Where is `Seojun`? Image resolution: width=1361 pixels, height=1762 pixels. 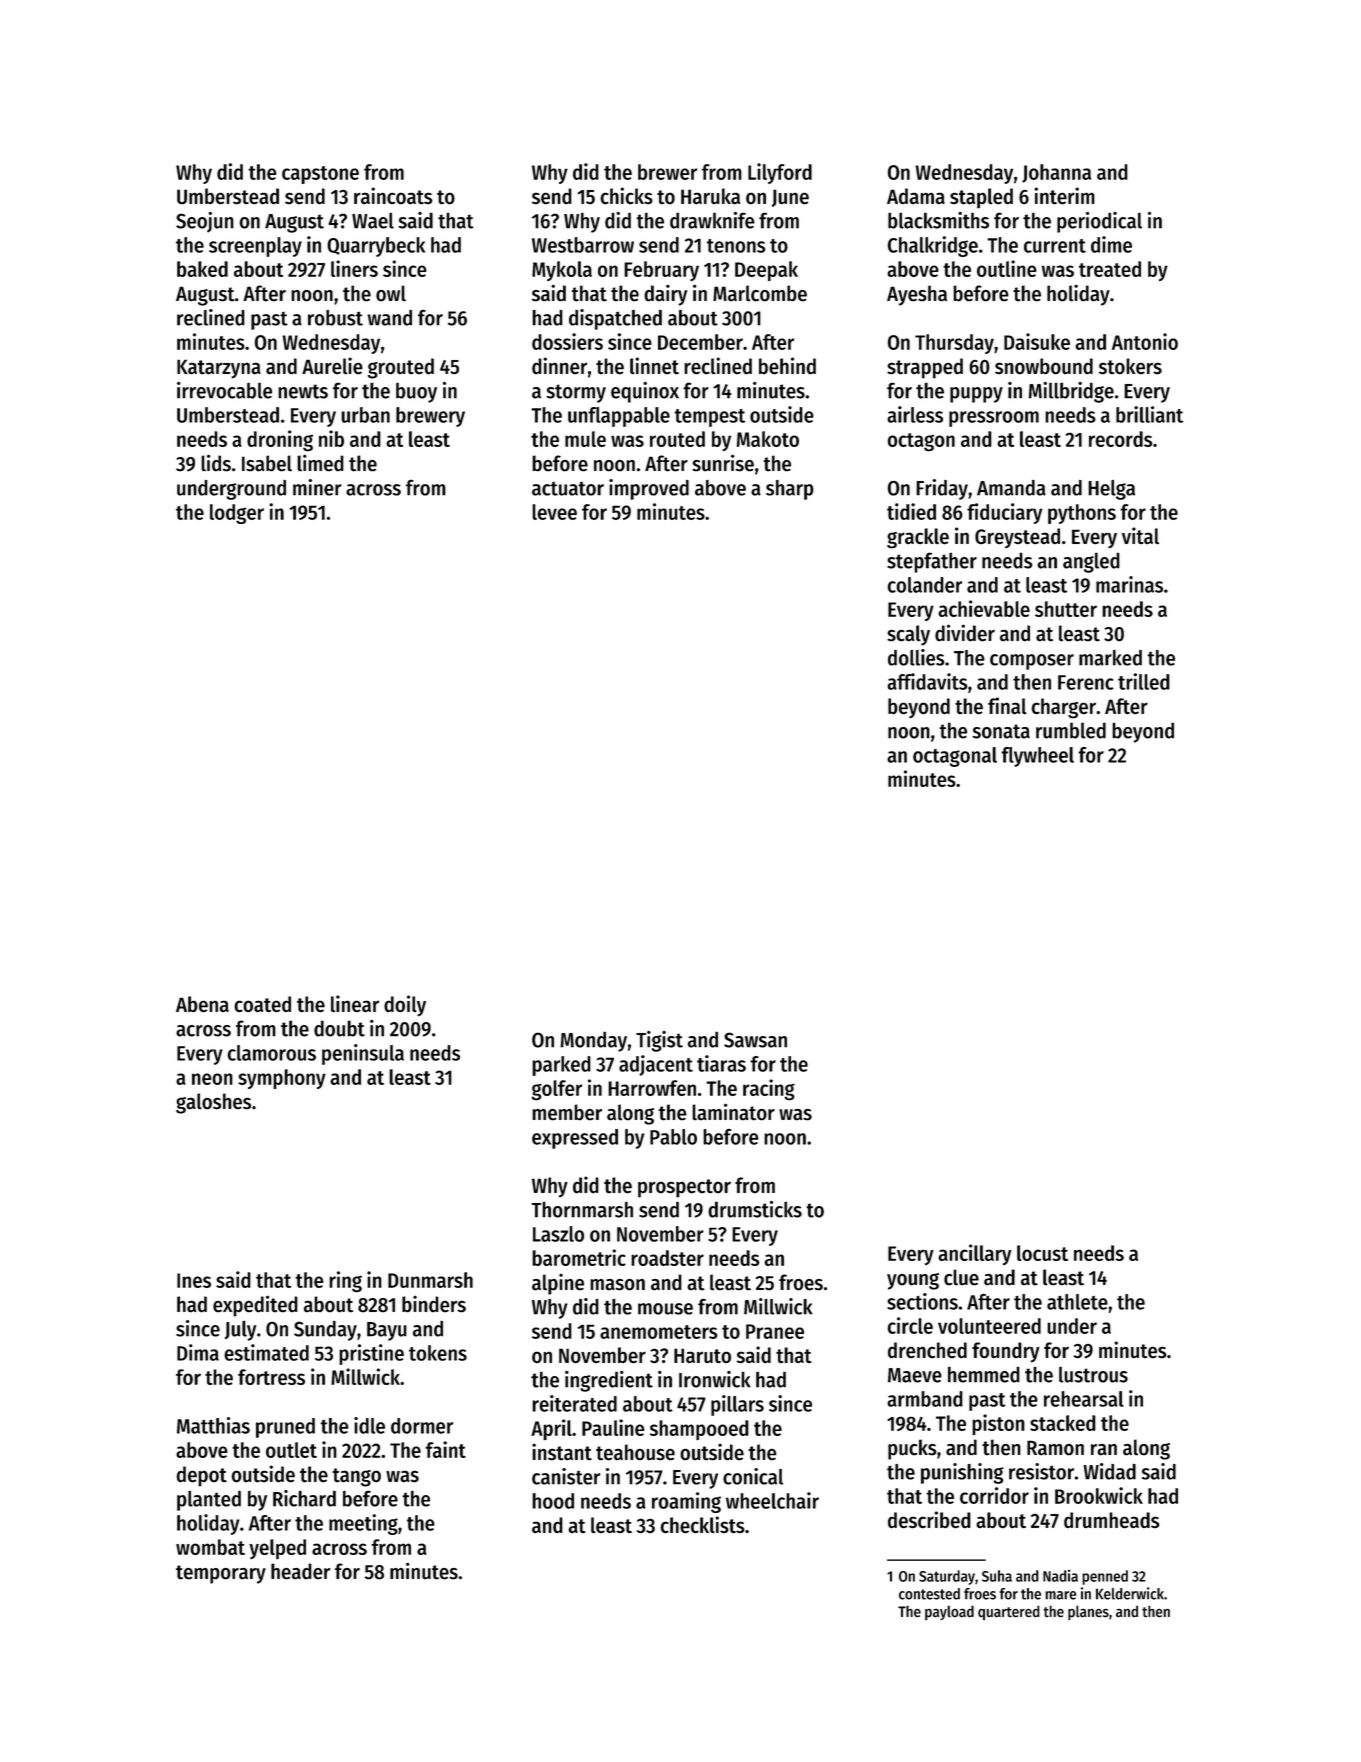
Seojun is located at coordinates (205, 222).
